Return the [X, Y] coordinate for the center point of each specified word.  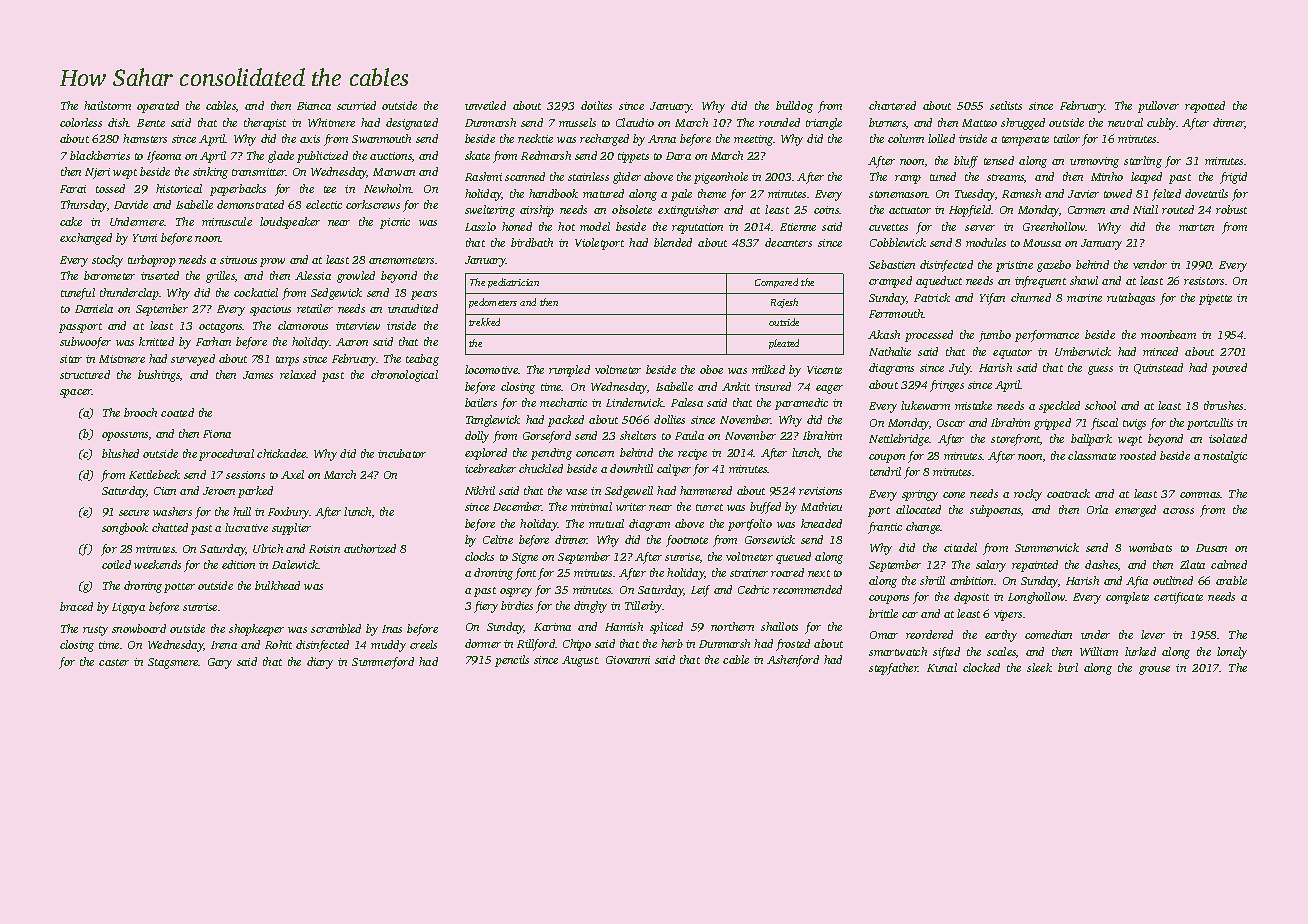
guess [1100, 370]
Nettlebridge [899, 440]
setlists [1006, 105]
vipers [1008, 615]
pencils [512, 661]
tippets [633, 157]
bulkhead [277, 585]
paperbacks [238, 190]
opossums [125, 436]
